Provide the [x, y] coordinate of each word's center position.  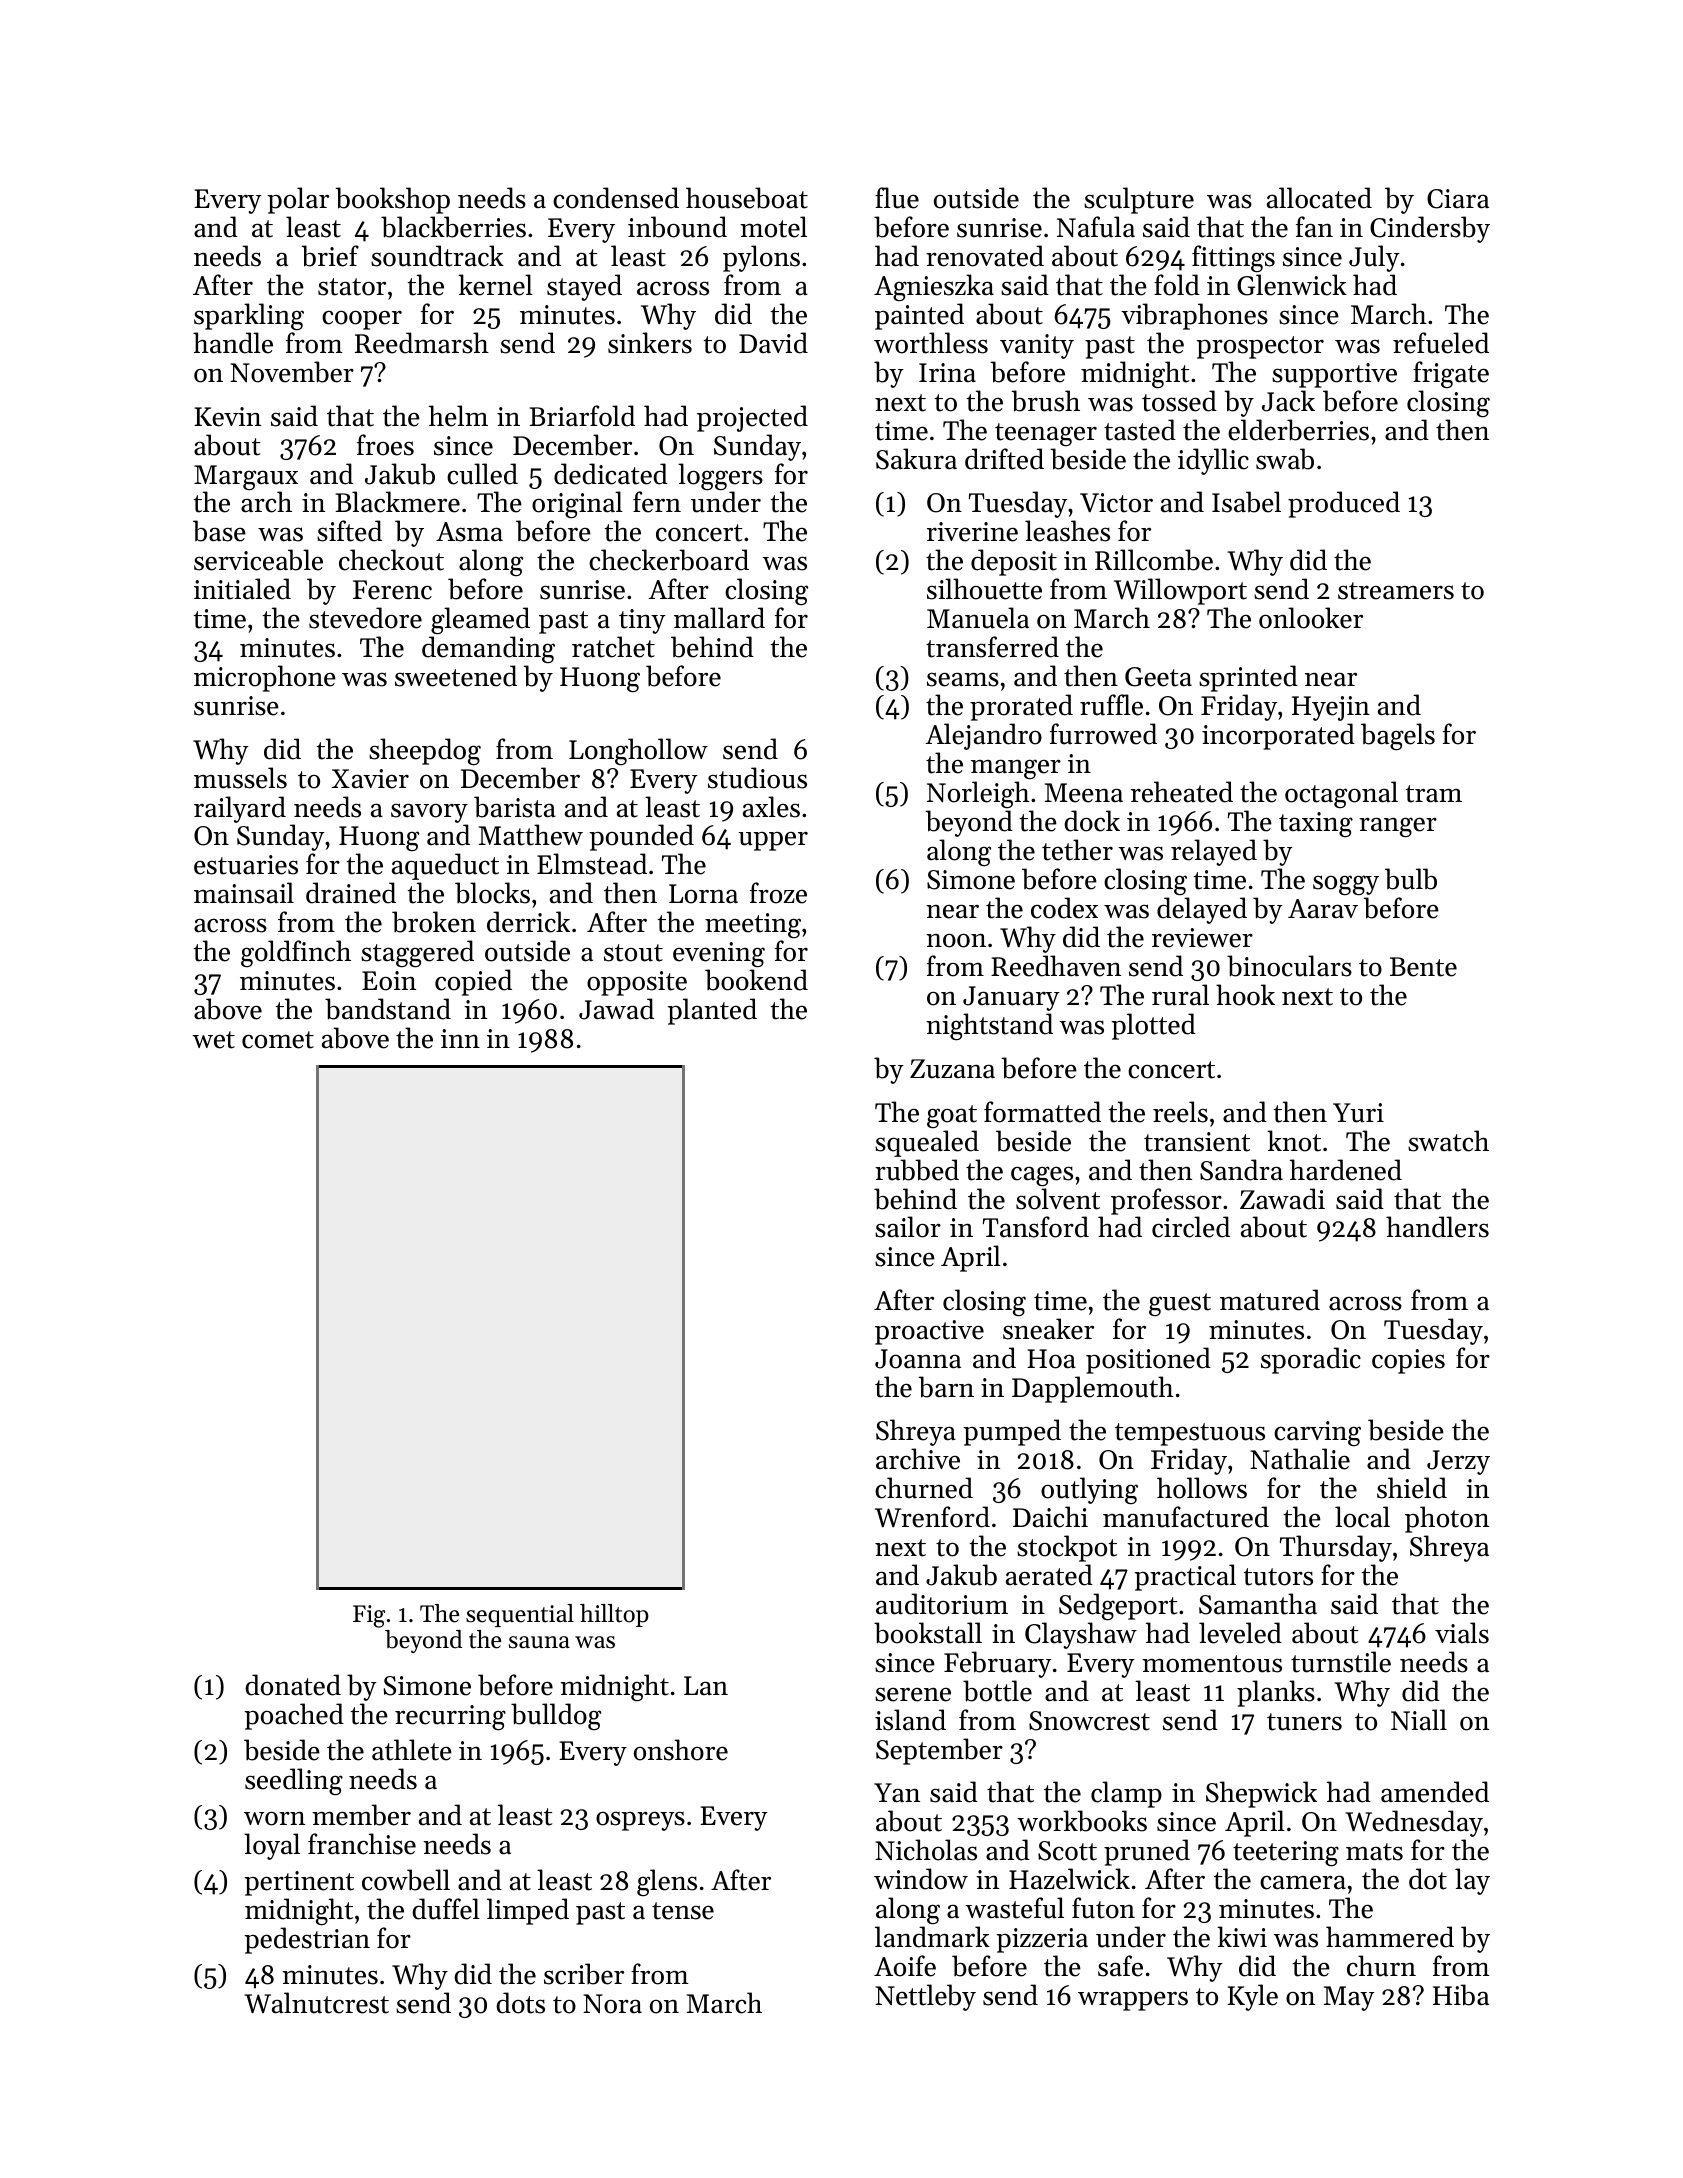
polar [298, 200]
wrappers [1133, 2001]
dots [520, 2003]
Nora [612, 2004]
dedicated [611, 474]
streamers [1396, 591]
